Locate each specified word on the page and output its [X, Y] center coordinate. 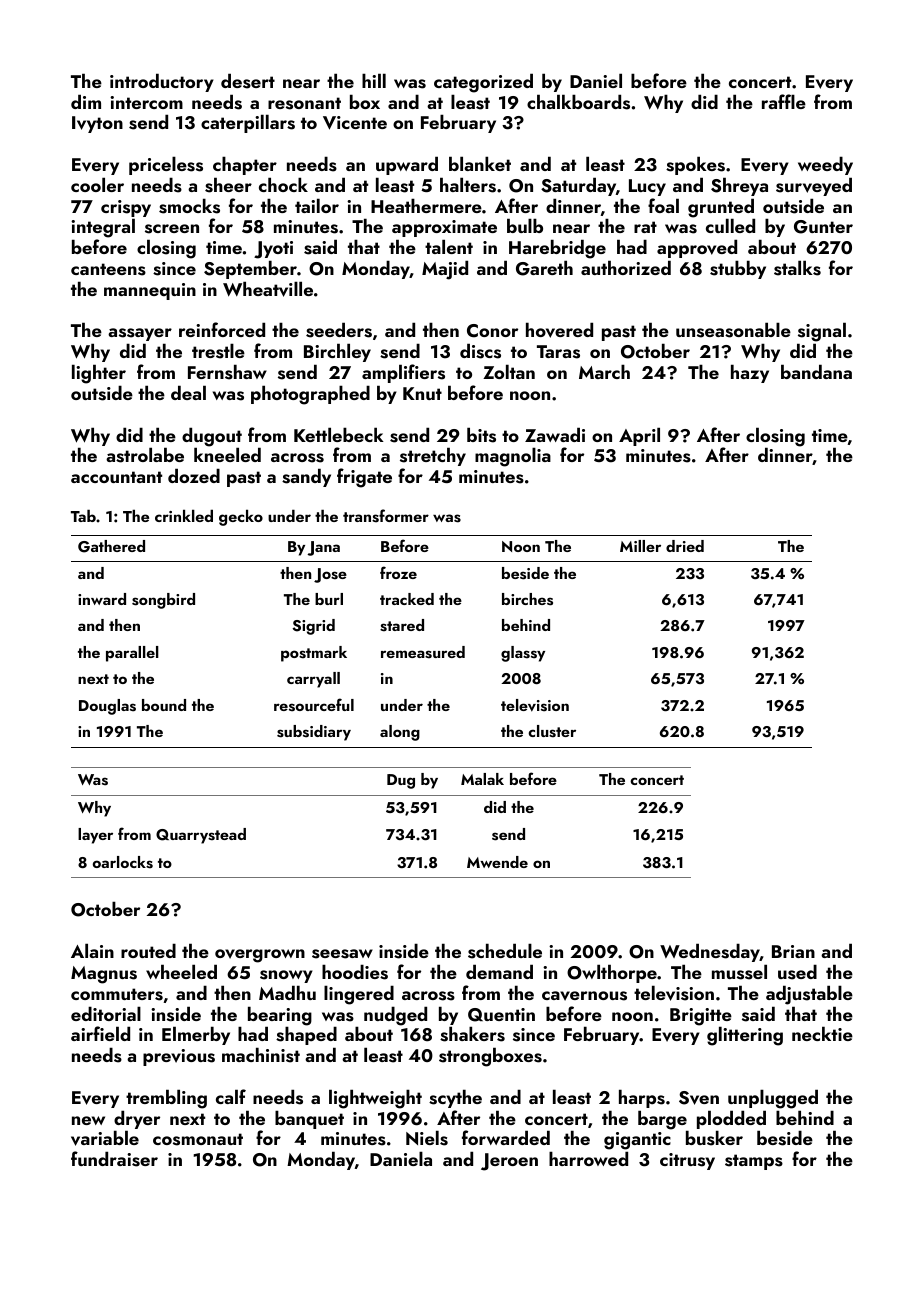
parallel [132, 654]
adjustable [809, 995]
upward [407, 165]
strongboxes [490, 1057]
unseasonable [733, 330]
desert [248, 81]
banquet [309, 1119]
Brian [793, 951]
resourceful [314, 705]
